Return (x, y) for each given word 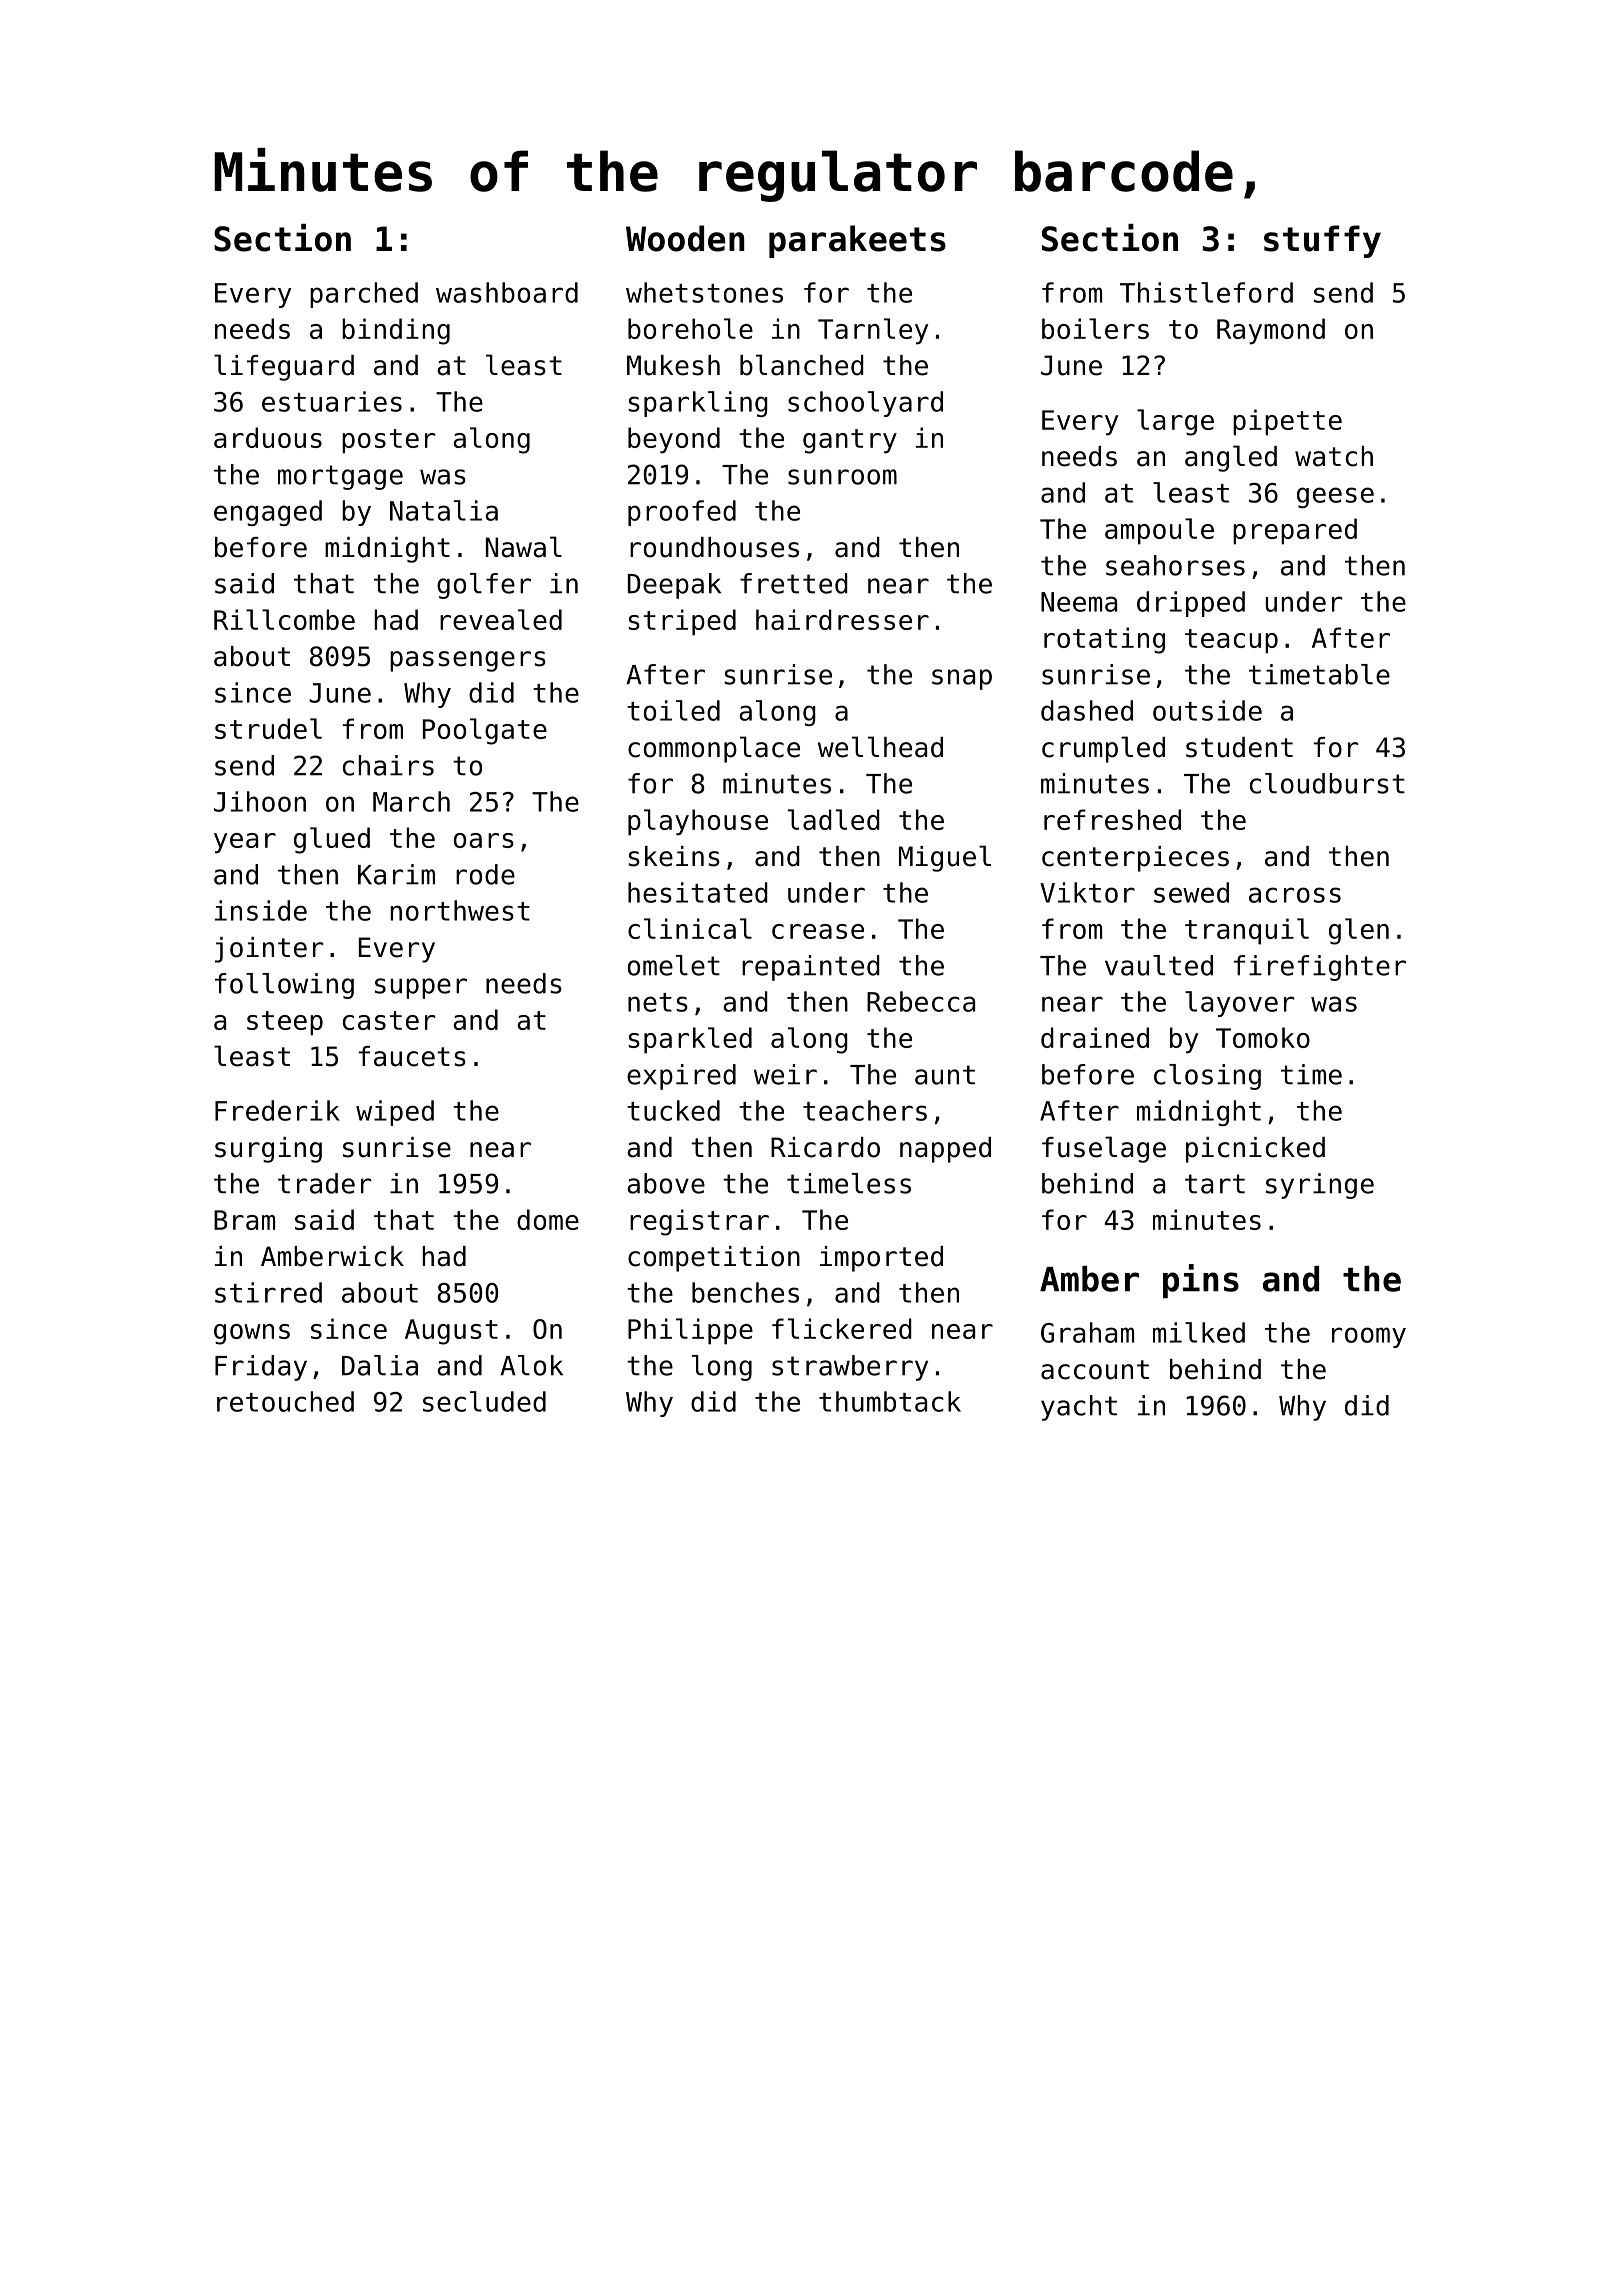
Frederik (277, 1110)
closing (1207, 1077)
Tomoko (1263, 1037)
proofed (682, 513)
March (411, 801)
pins (1201, 1281)
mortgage (340, 477)
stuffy (1322, 241)
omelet (674, 965)
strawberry (850, 1368)
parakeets (857, 241)
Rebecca (921, 1001)
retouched (285, 1401)
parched (364, 295)
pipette (1287, 422)
